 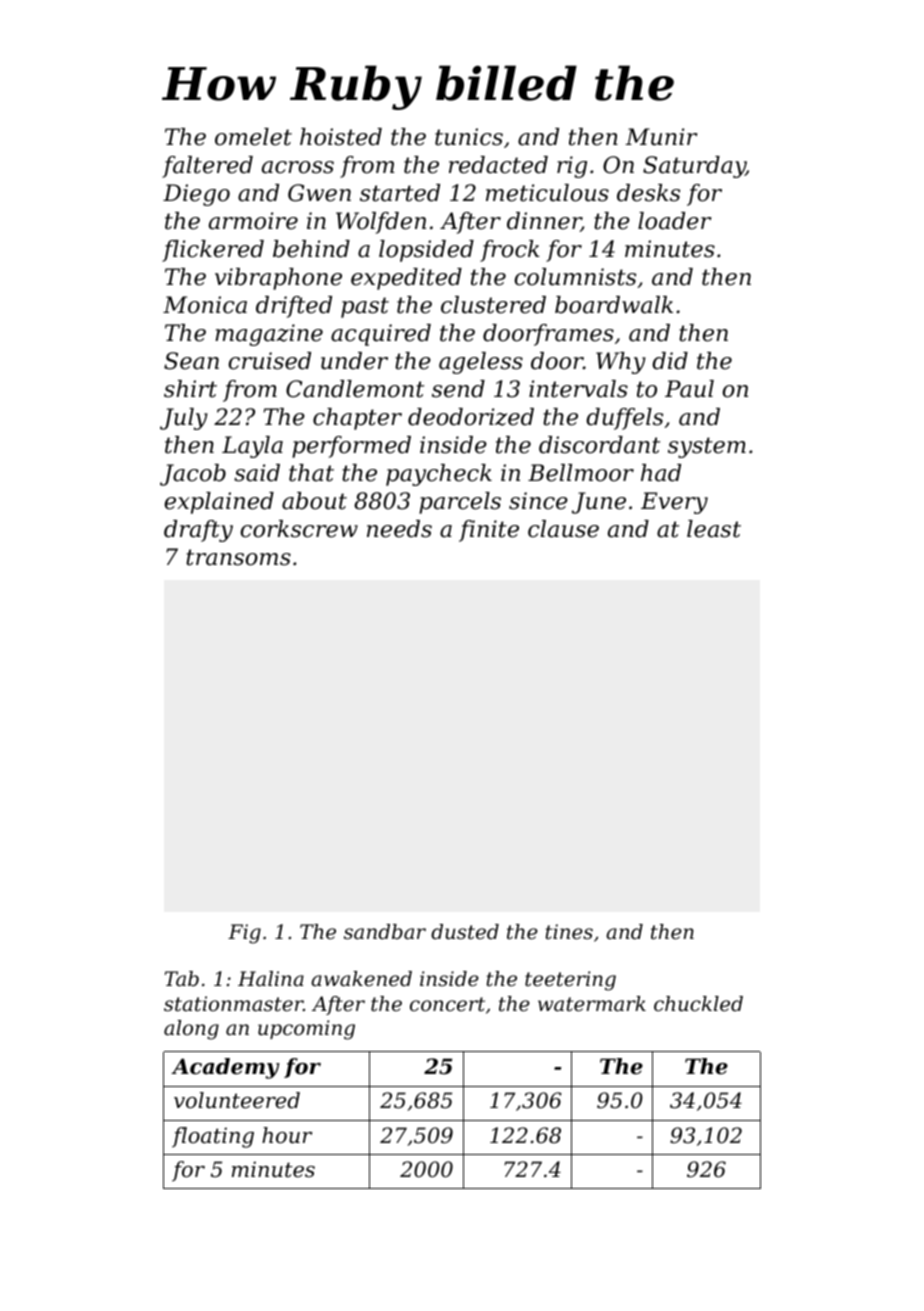 I want to click on least, so click(x=714, y=529).
